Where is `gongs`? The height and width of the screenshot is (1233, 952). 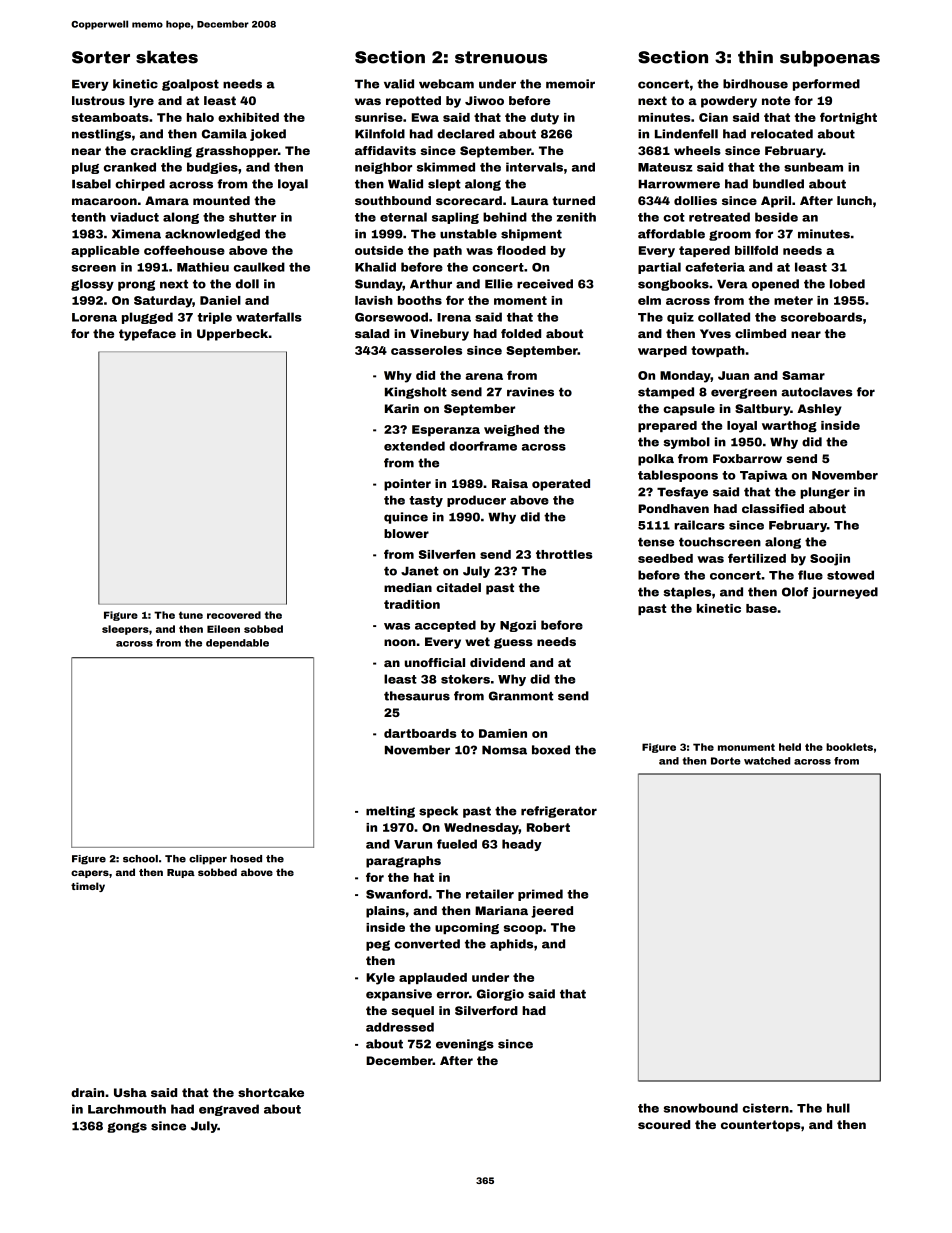
gongs is located at coordinates (127, 1127).
